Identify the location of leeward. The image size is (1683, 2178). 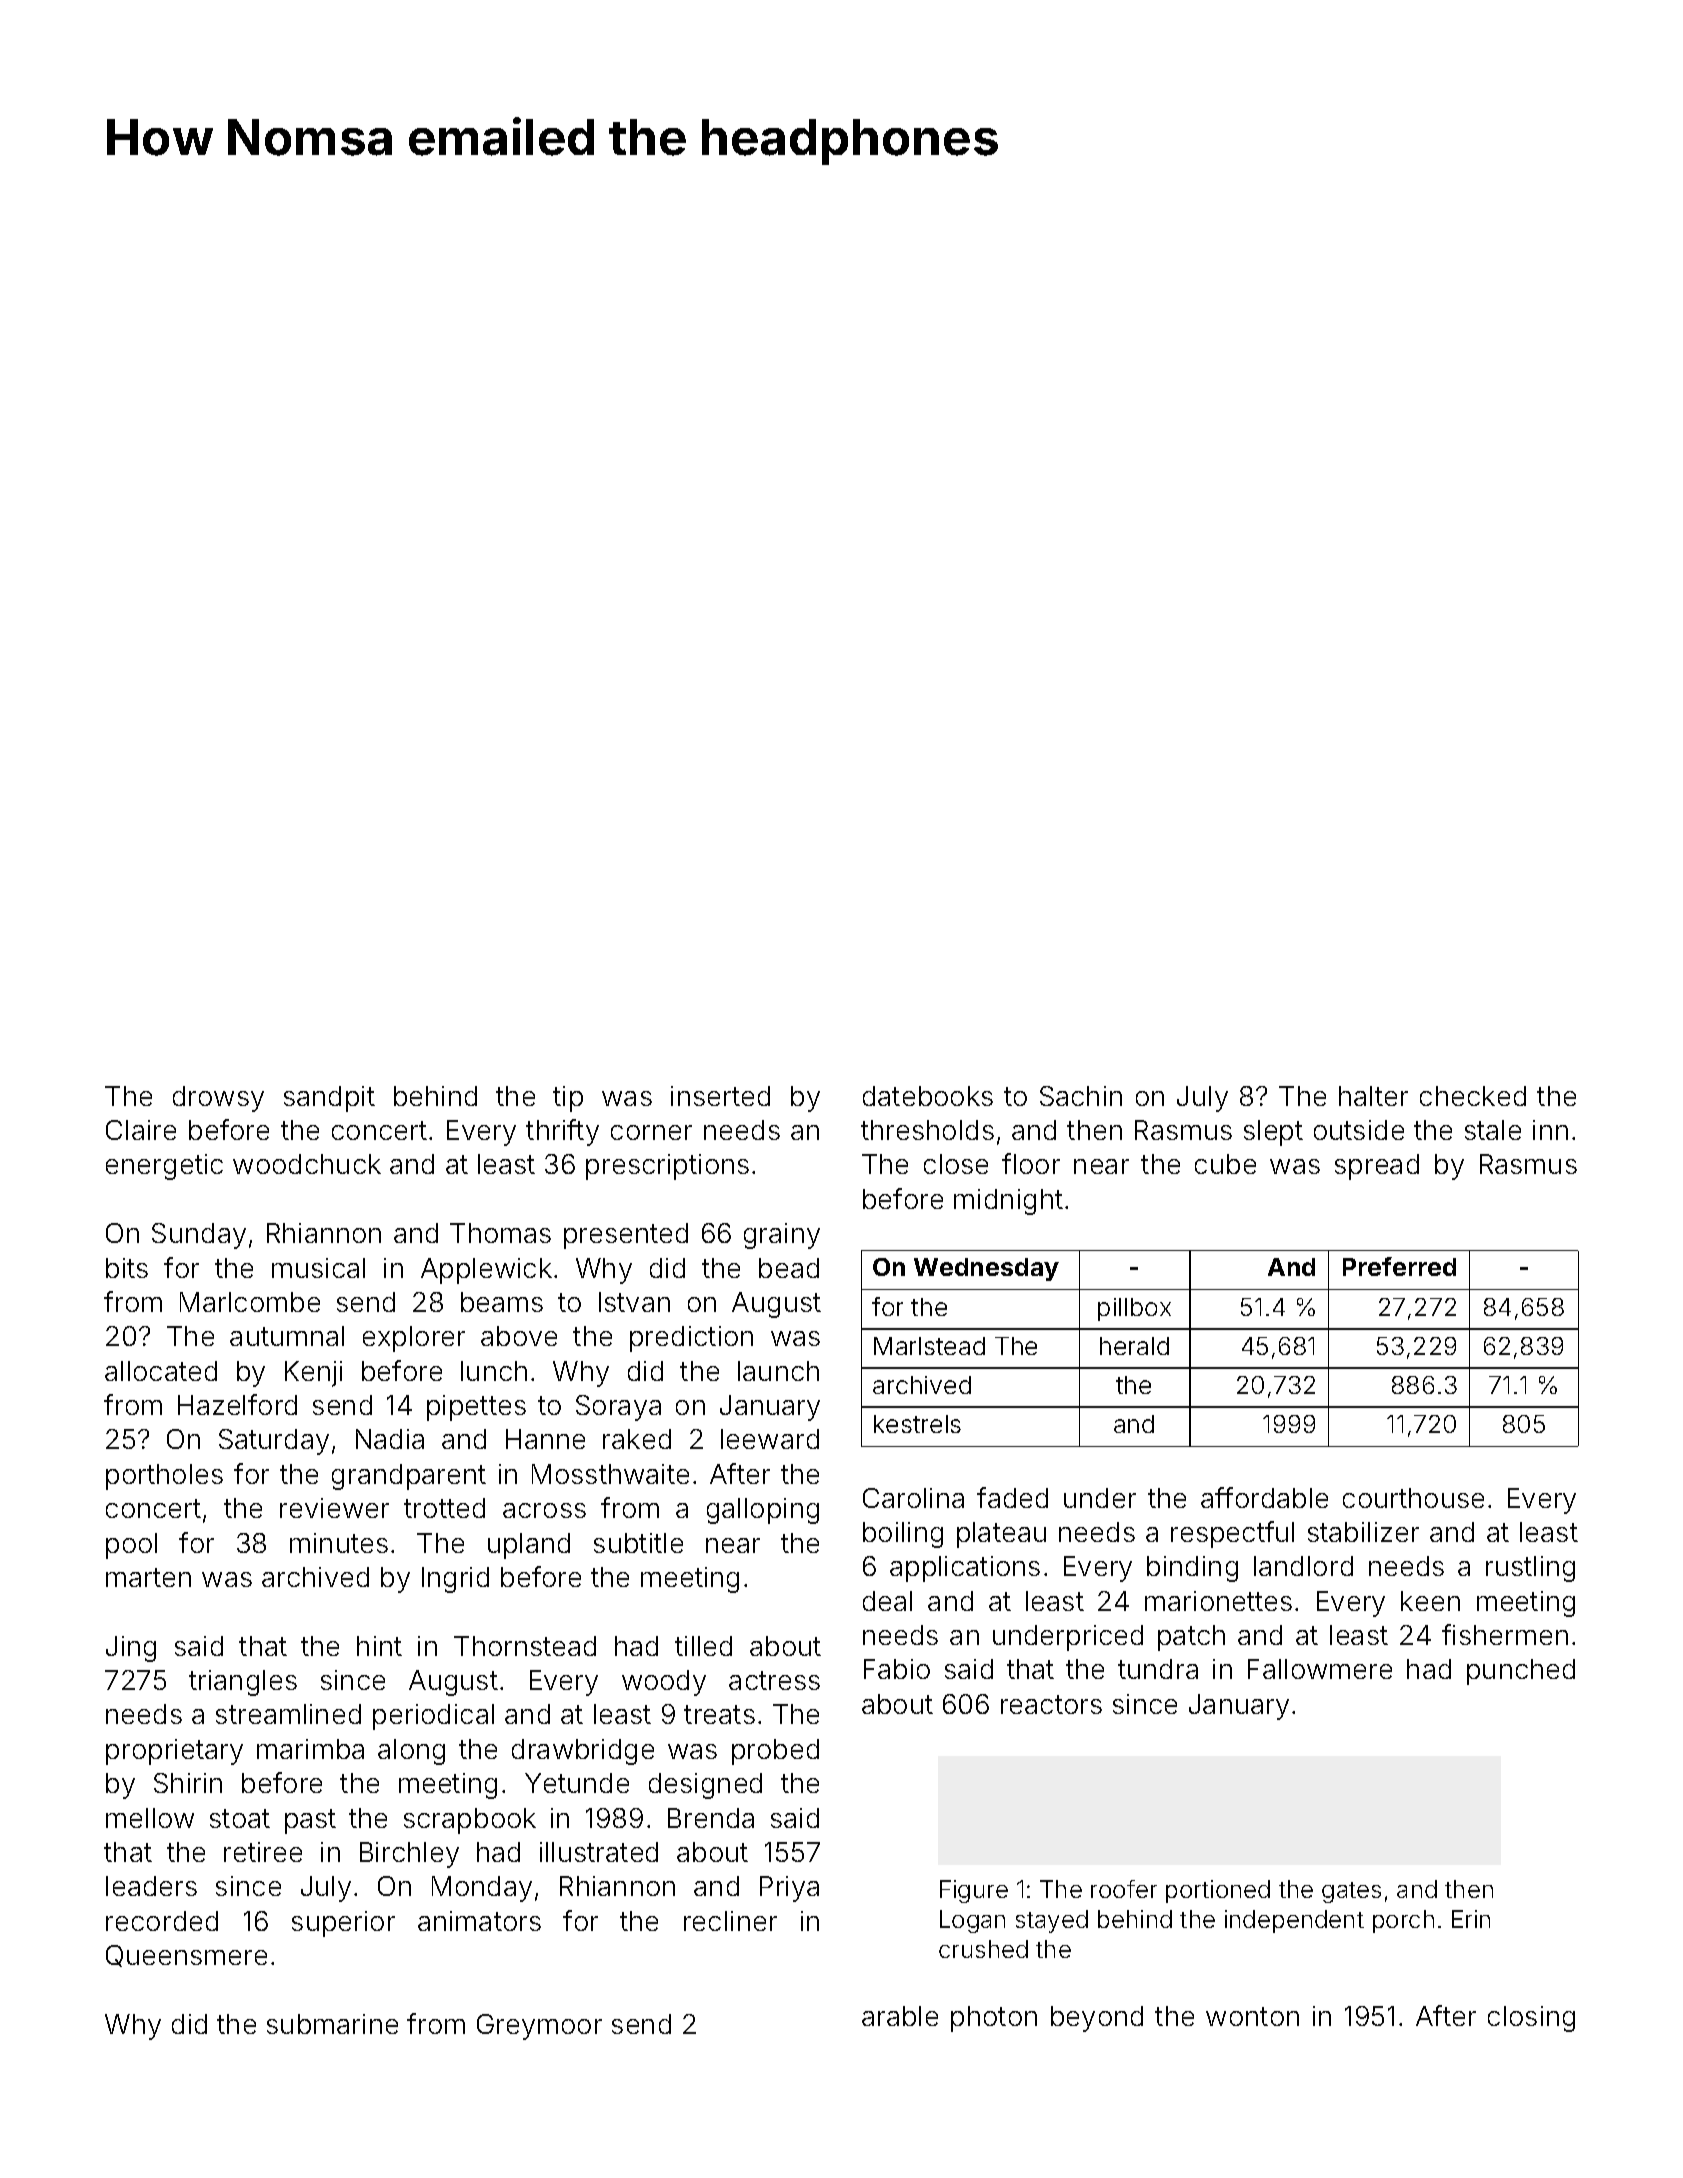
(770, 1439).
